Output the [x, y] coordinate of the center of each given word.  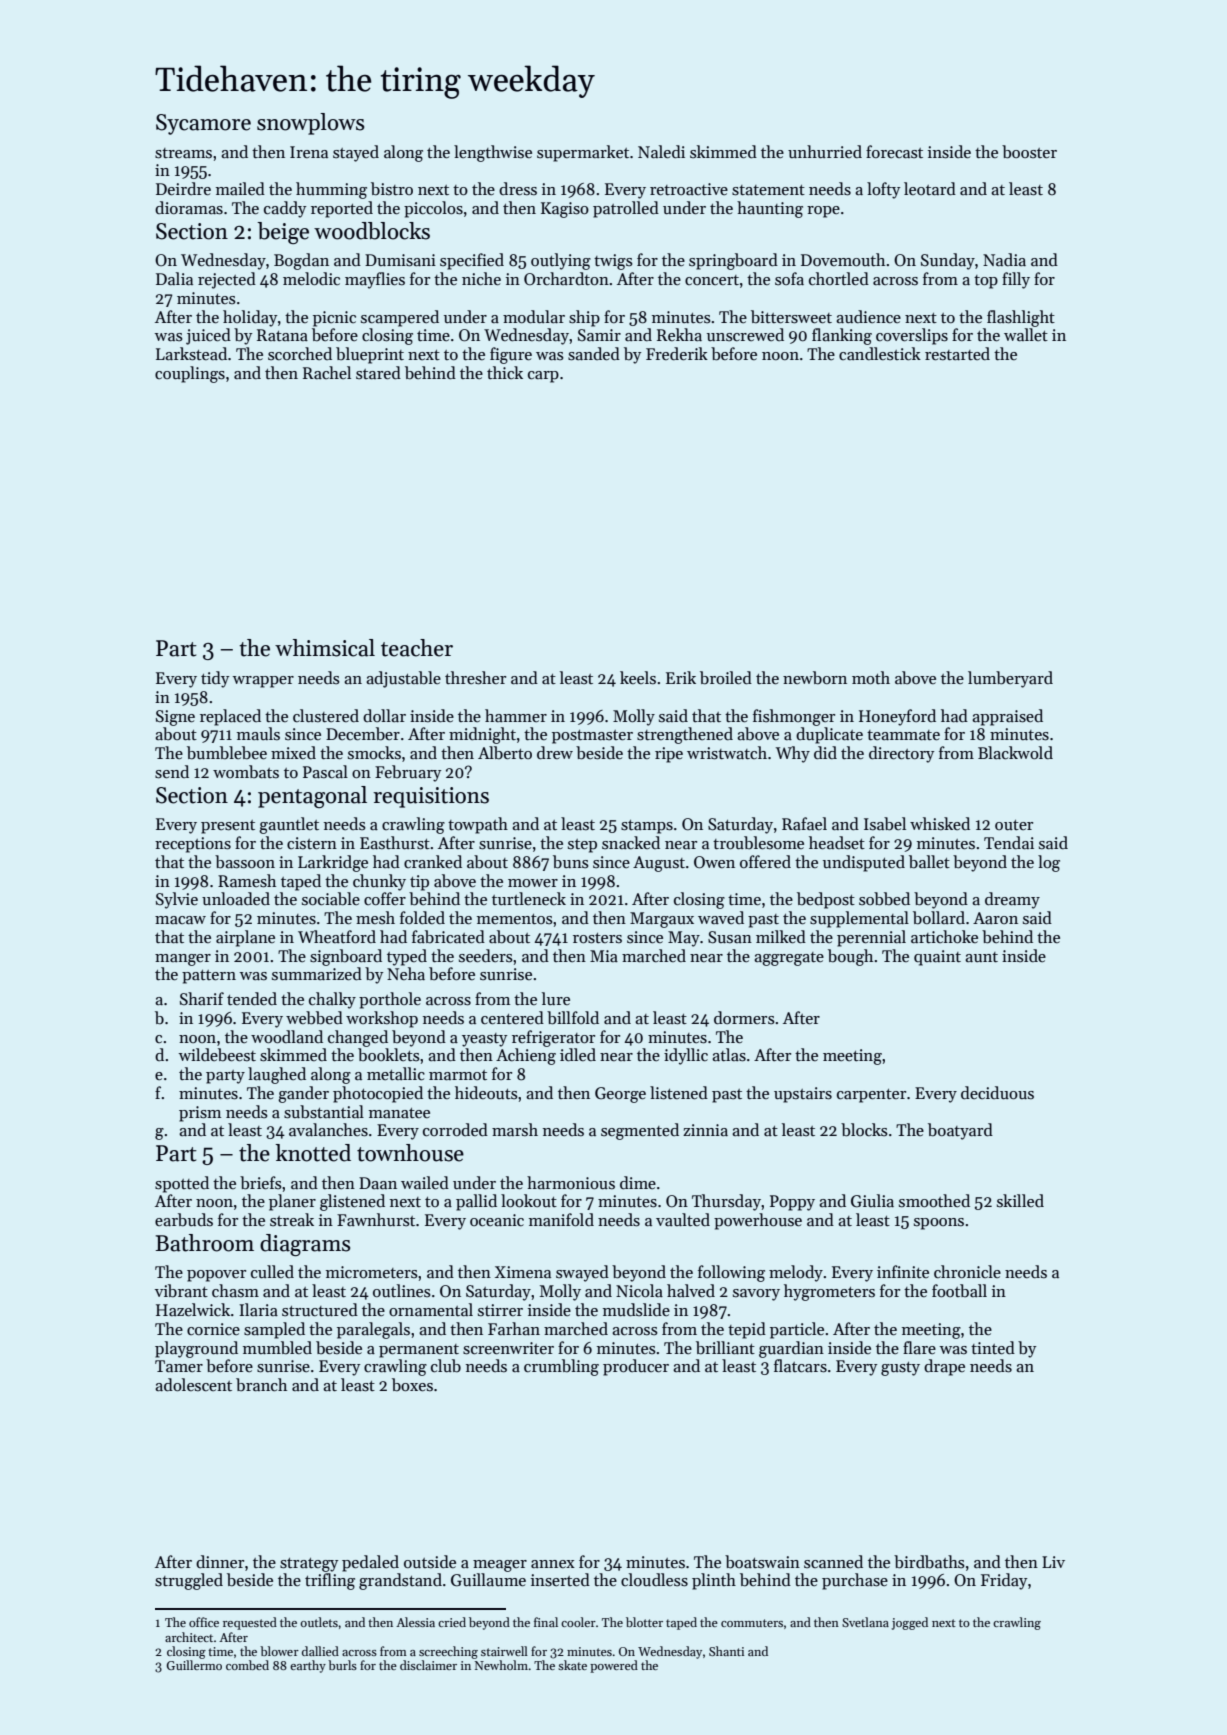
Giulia [872, 1201]
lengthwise [493, 153]
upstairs [803, 1095]
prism [200, 1114]
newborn [815, 677]
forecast [894, 151]
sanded [594, 354]
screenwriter [508, 1348]
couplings [190, 374]
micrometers [372, 1272]
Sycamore [203, 124]
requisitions [431, 797]
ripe [669, 755]
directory [901, 754]
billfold [573, 1018]
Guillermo [194, 1665]
